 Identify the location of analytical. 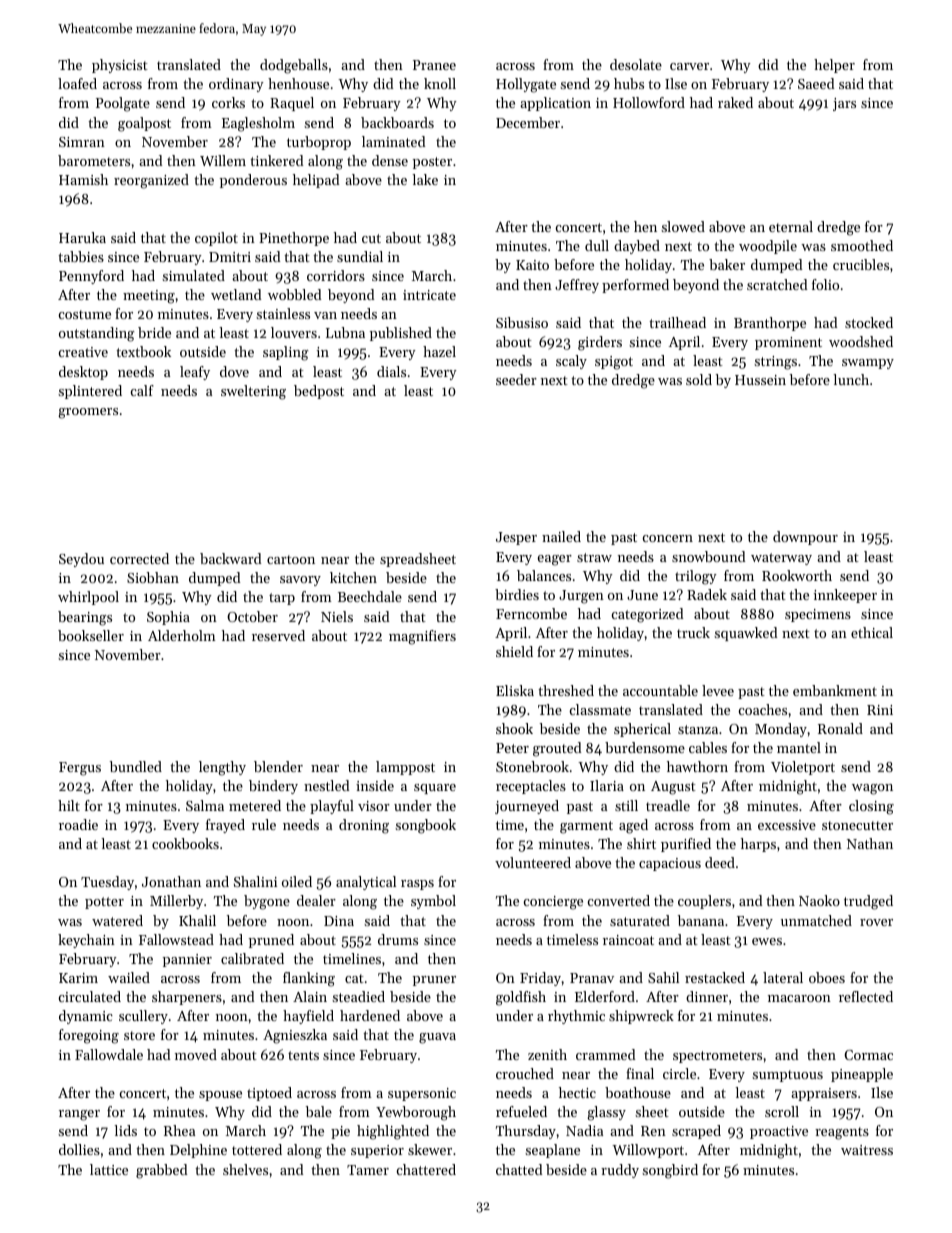
(366, 883).
